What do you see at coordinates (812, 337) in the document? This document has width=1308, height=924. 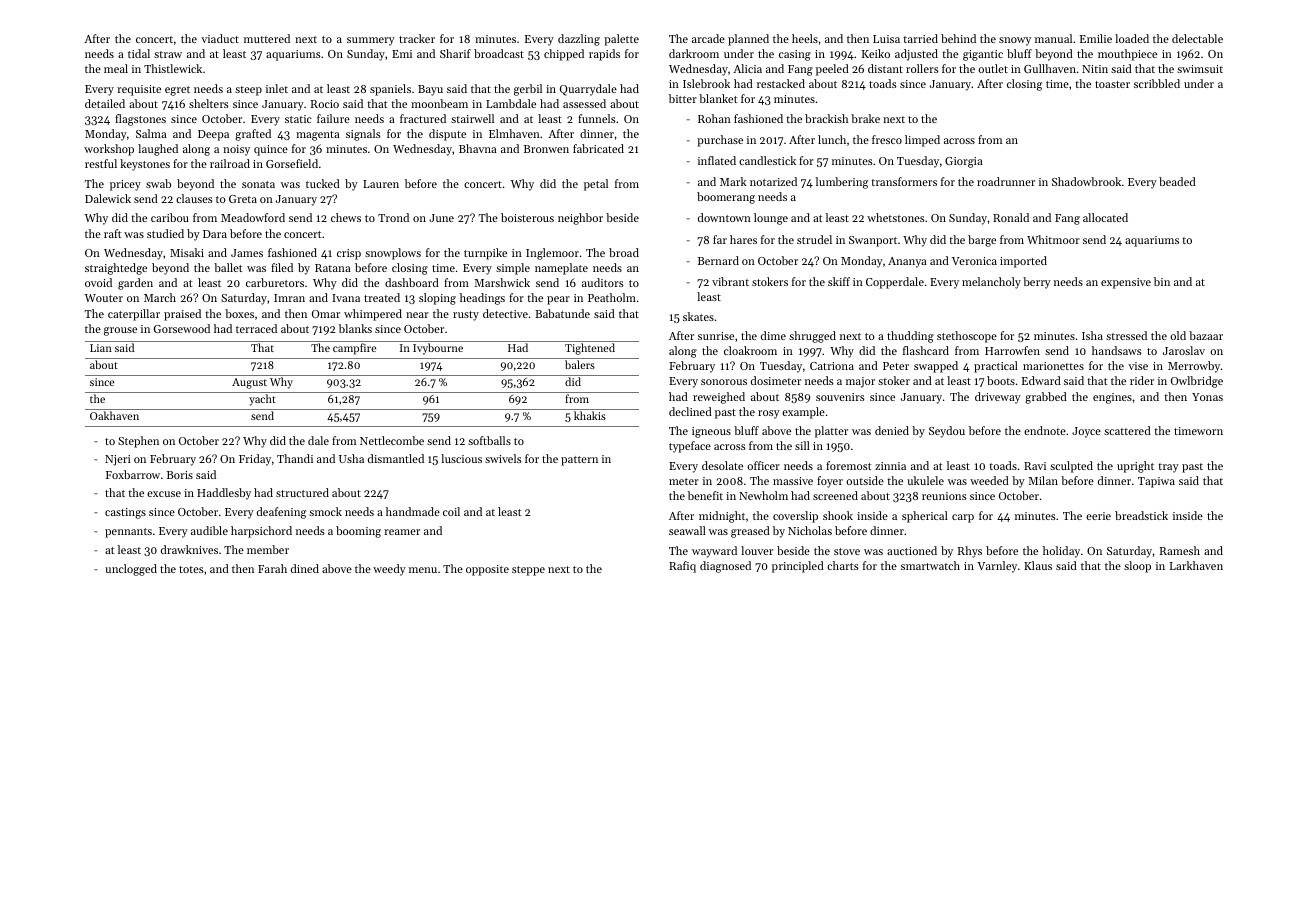 I see `shrugged` at bounding box center [812, 337].
